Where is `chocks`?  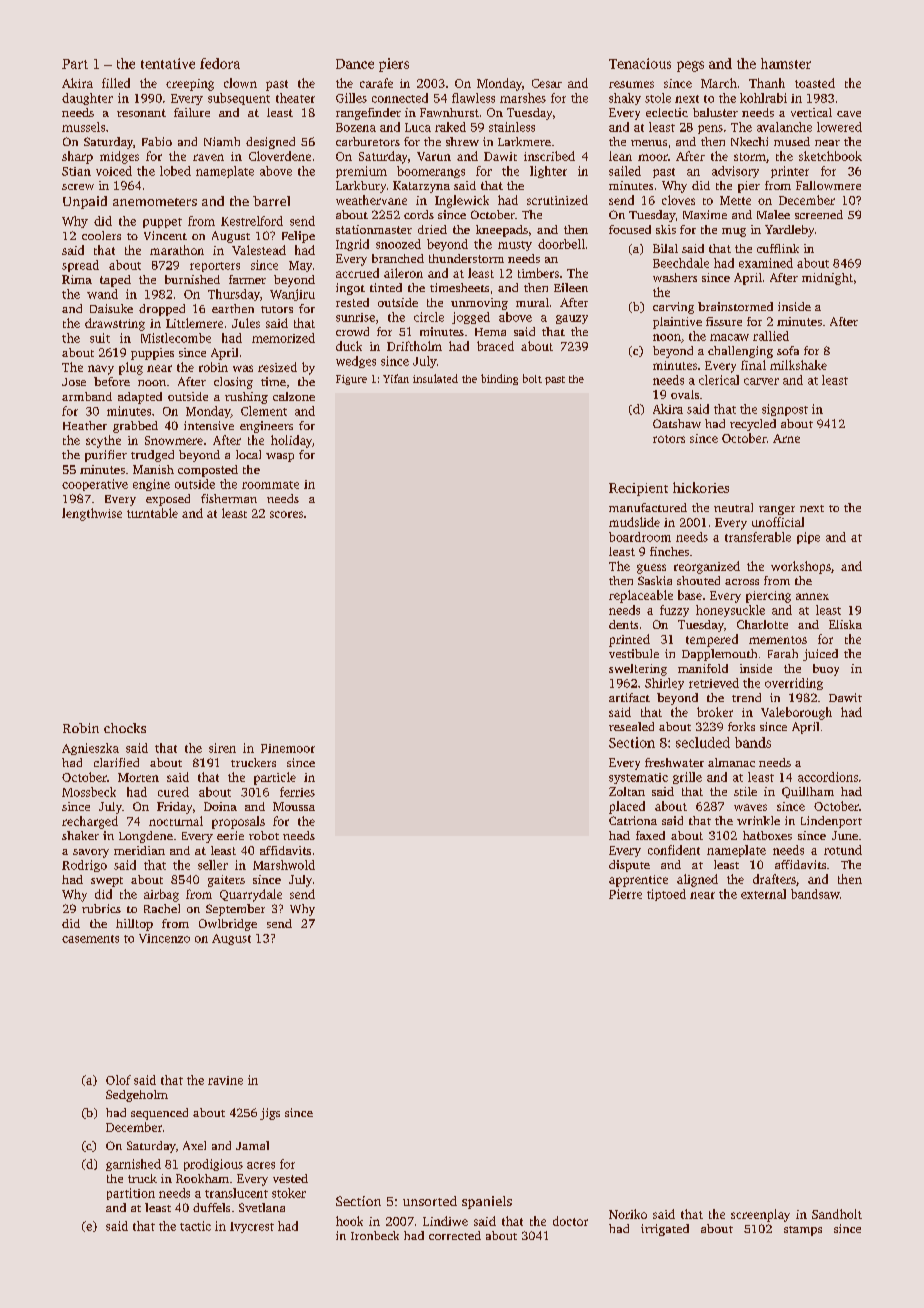 chocks is located at coordinates (125, 728).
